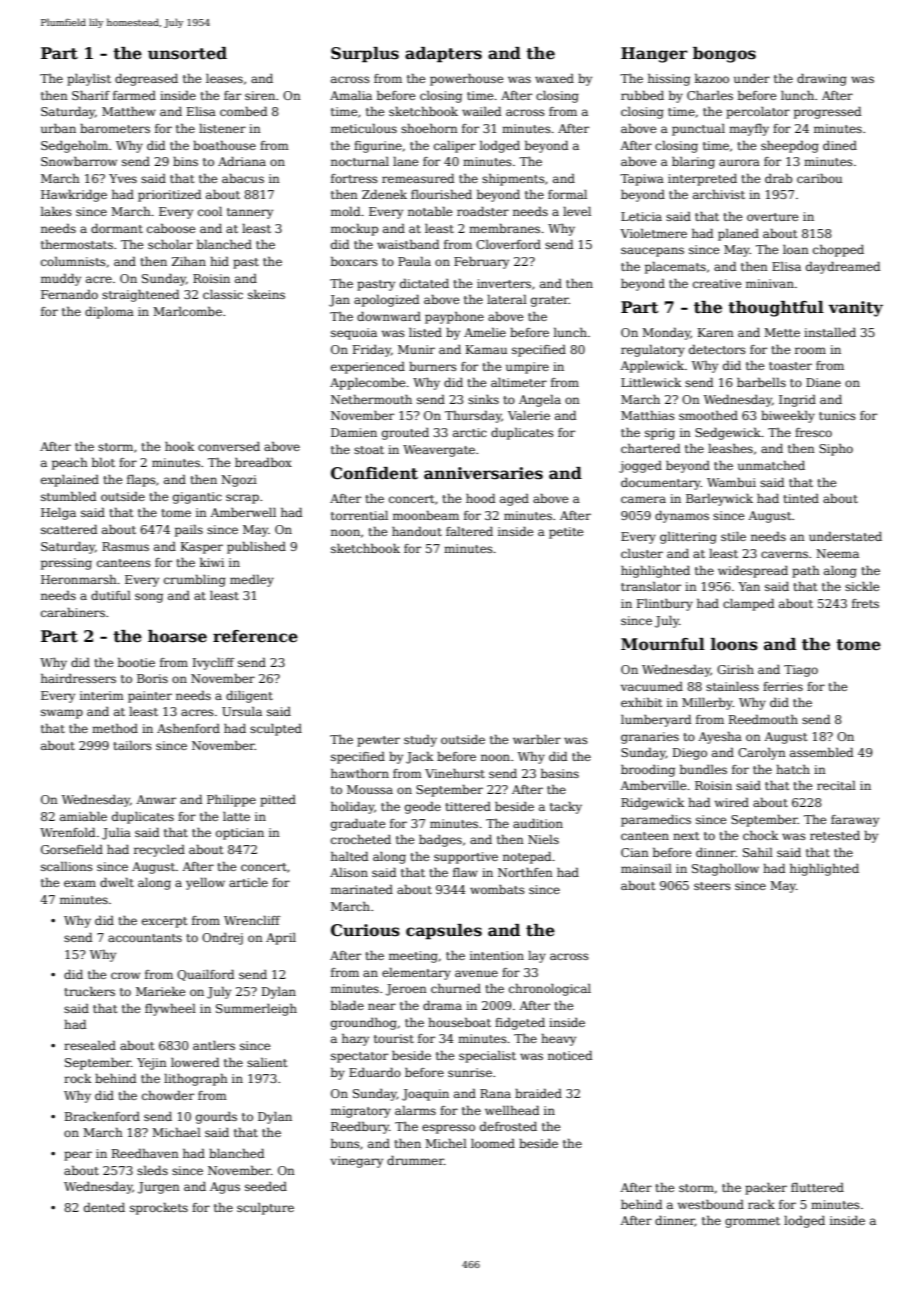  Describe the element at coordinates (772, 217) in the screenshot. I see `overture` at that location.
